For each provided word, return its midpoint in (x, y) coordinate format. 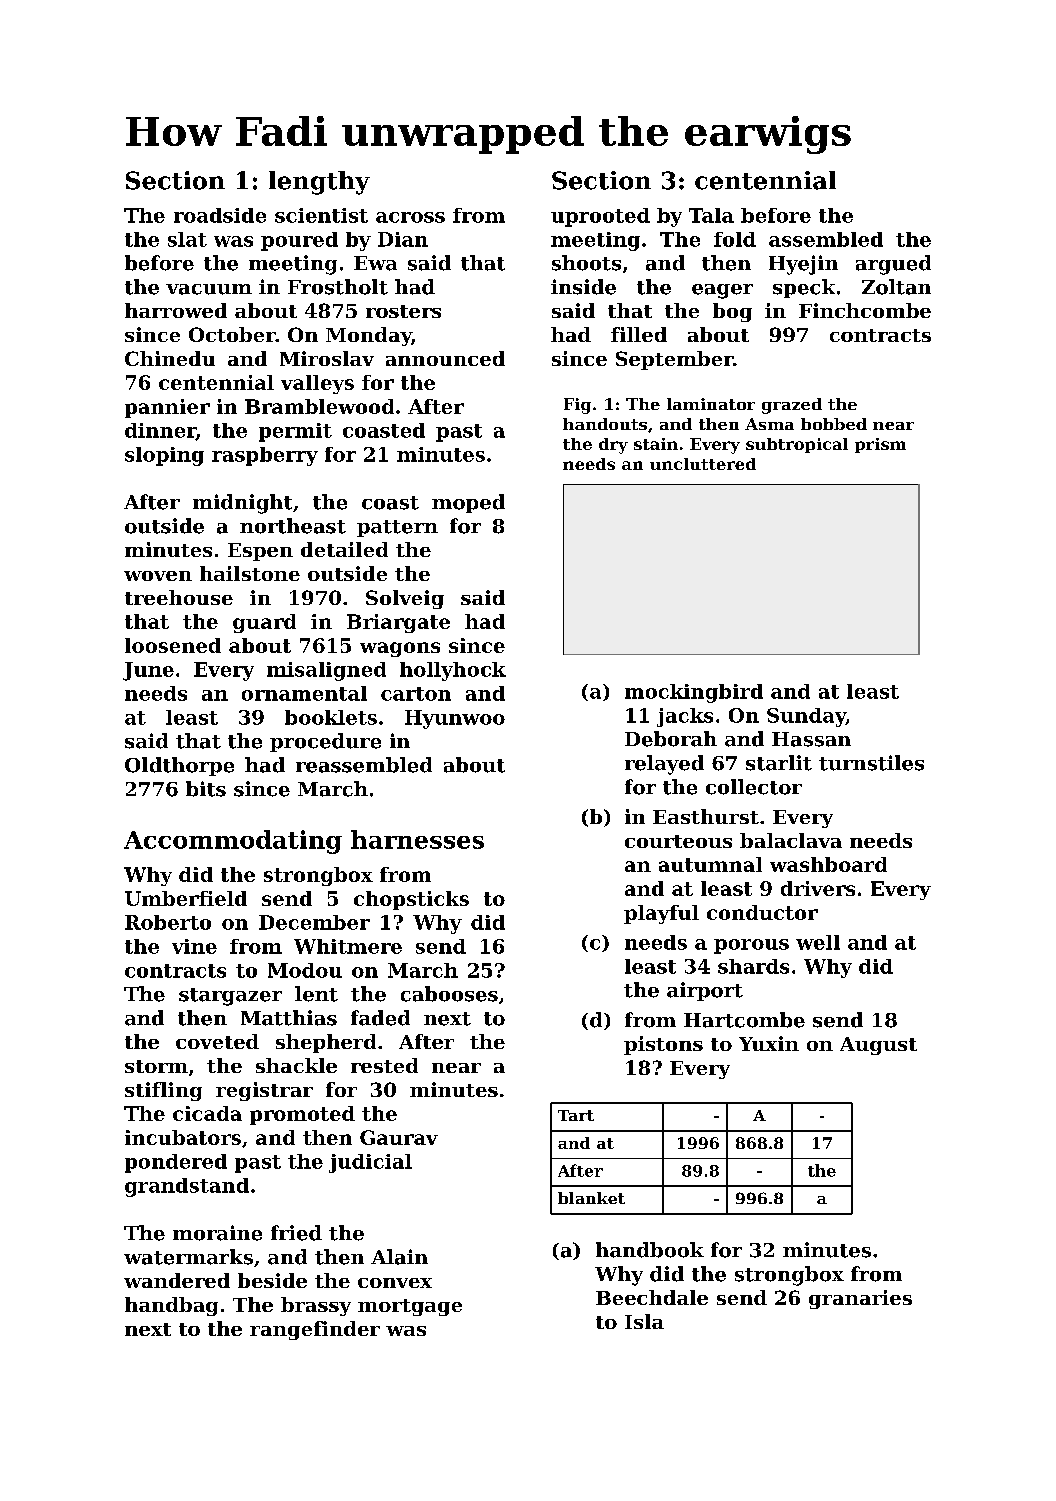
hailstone (250, 573)
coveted (217, 1041)
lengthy (319, 183)
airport (705, 991)
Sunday (806, 717)
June (148, 671)
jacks (685, 717)
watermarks (188, 1257)
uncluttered (703, 464)
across (410, 217)
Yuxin (769, 1043)
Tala (711, 215)
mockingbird (694, 693)
